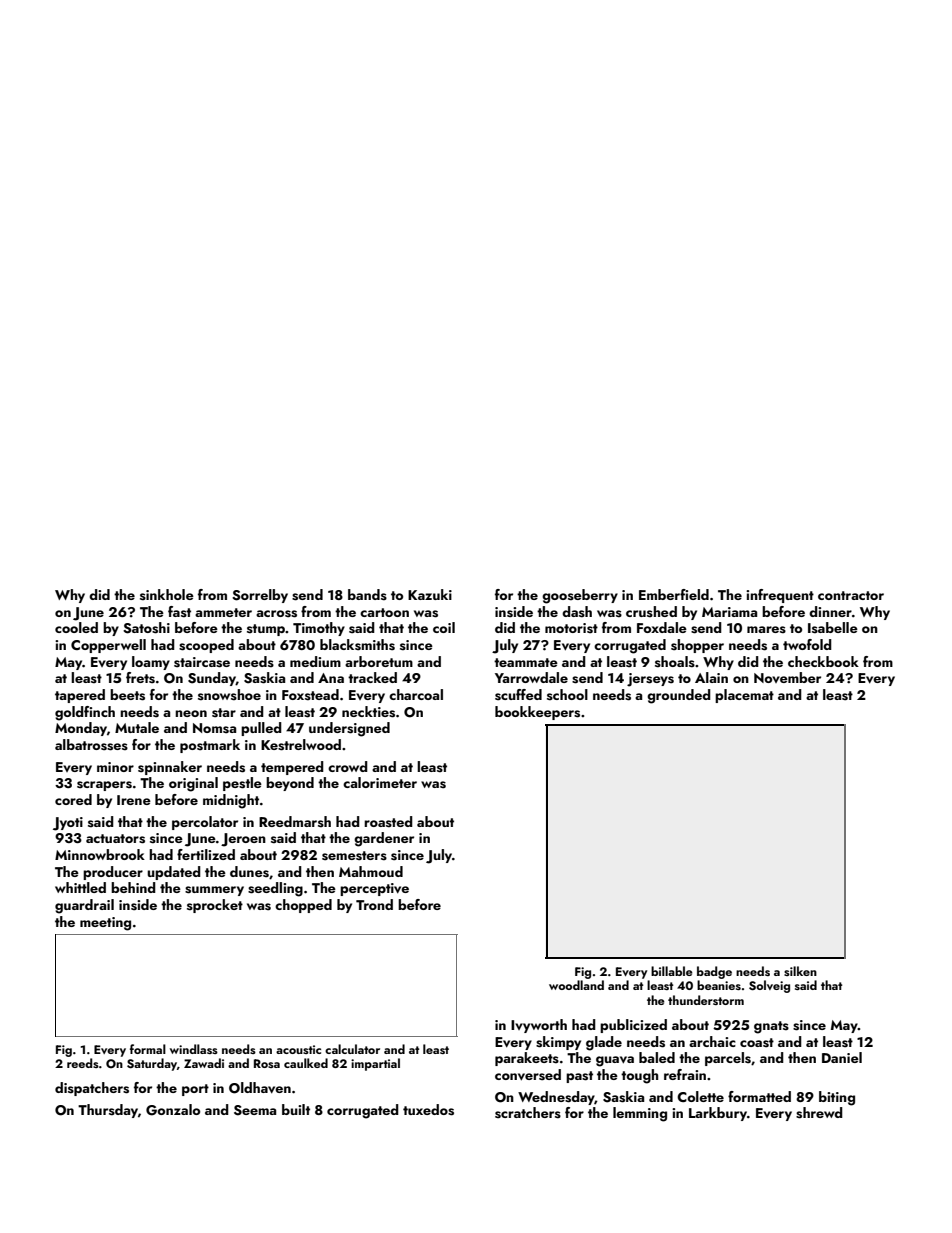 This screenshot has width=952, height=1233. Describe the element at coordinates (105, 924) in the screenshot. I see `meeting` at that location.
